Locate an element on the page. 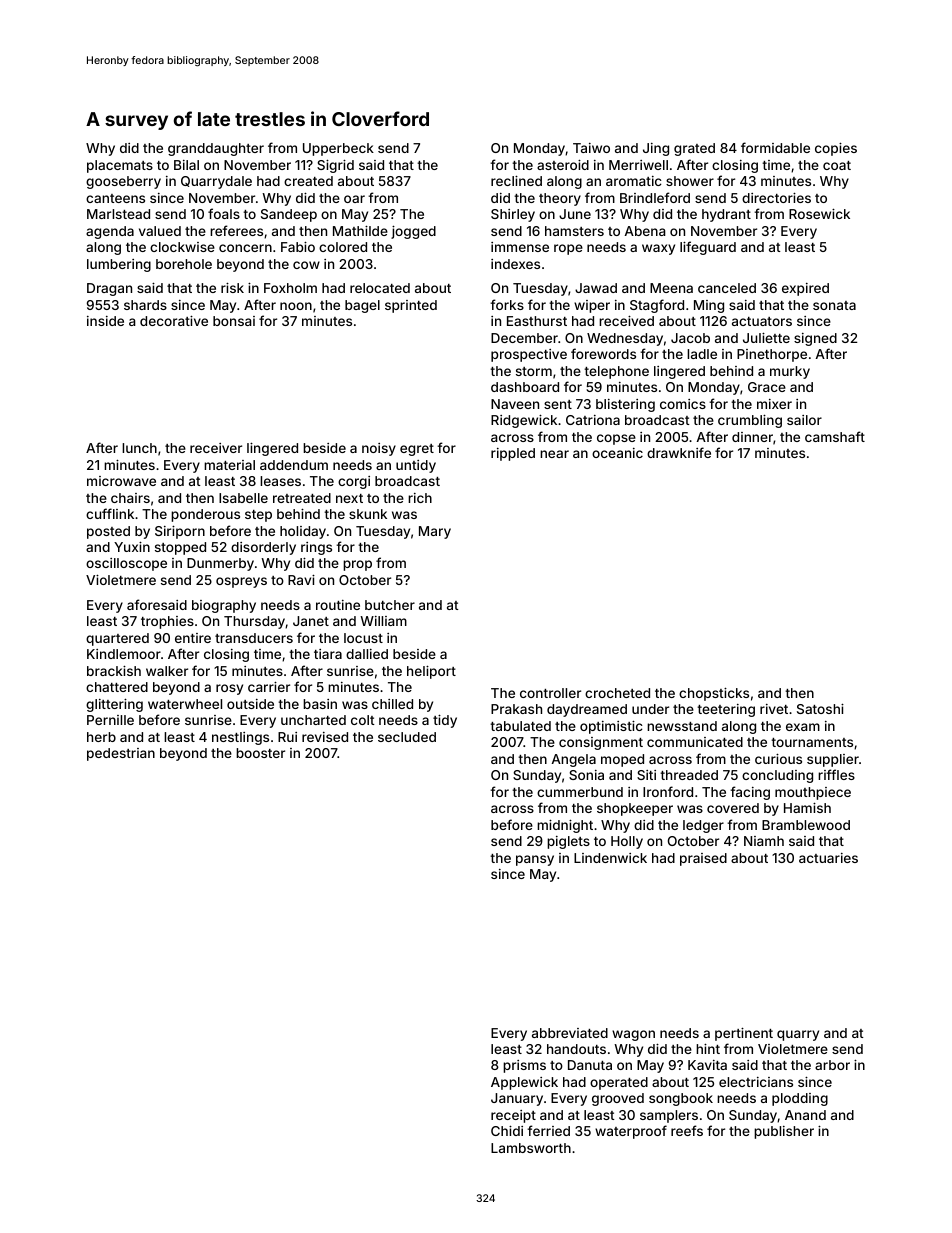 The image size is (952, 1233). microwave is located at coordinates (121, 481).
